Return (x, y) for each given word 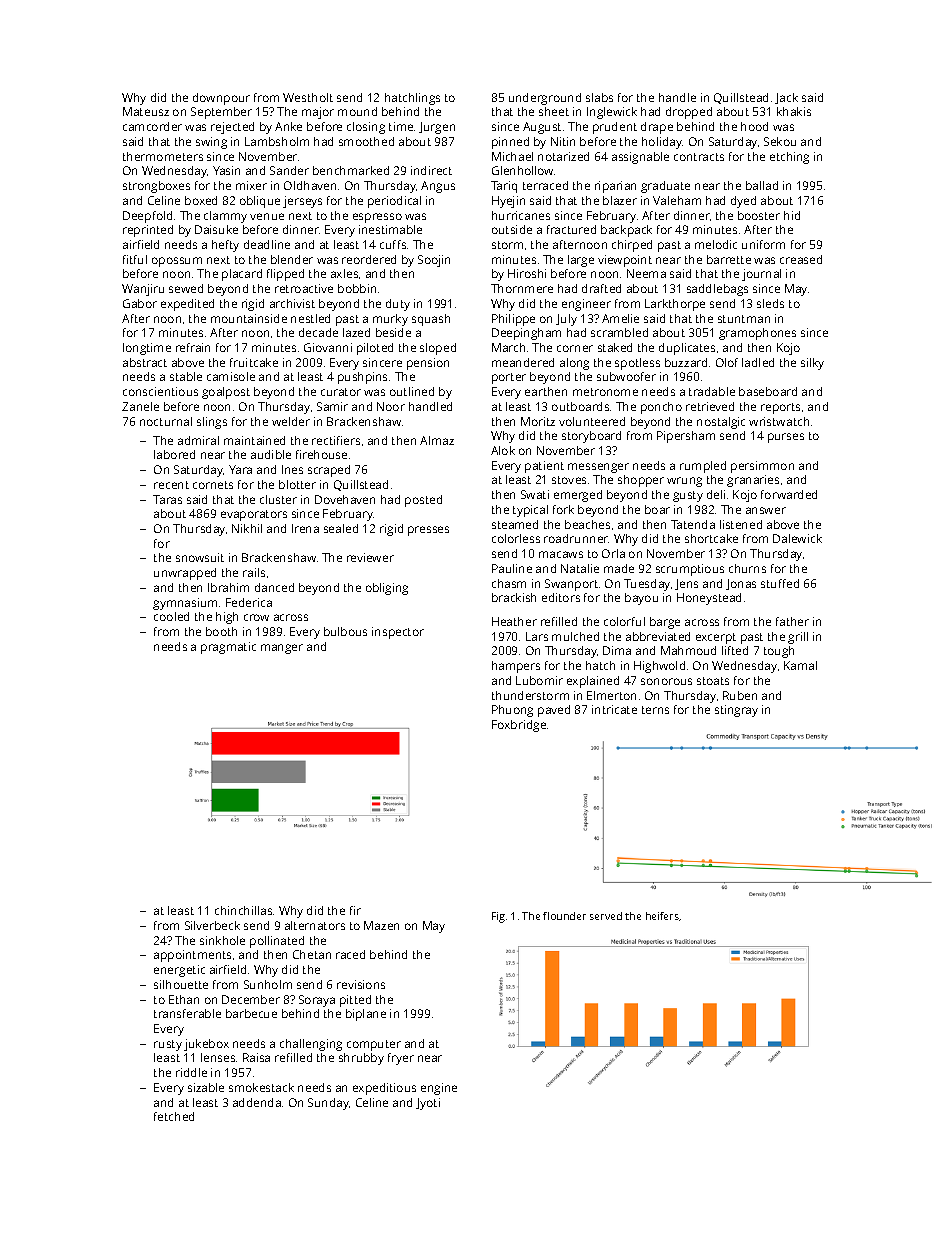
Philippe (513, 320)
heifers (662, 916)
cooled (171, 616)
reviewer (370, 557)
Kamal (800, 665)
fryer (401, 1059)
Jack (786, 98)
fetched (174, 1116)
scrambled (619, 332)
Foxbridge (519, 726)
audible (271, 454)
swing (211, 143)
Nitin (563, 141)
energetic (179, 971)
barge (665, 623)
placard (242, 275)
